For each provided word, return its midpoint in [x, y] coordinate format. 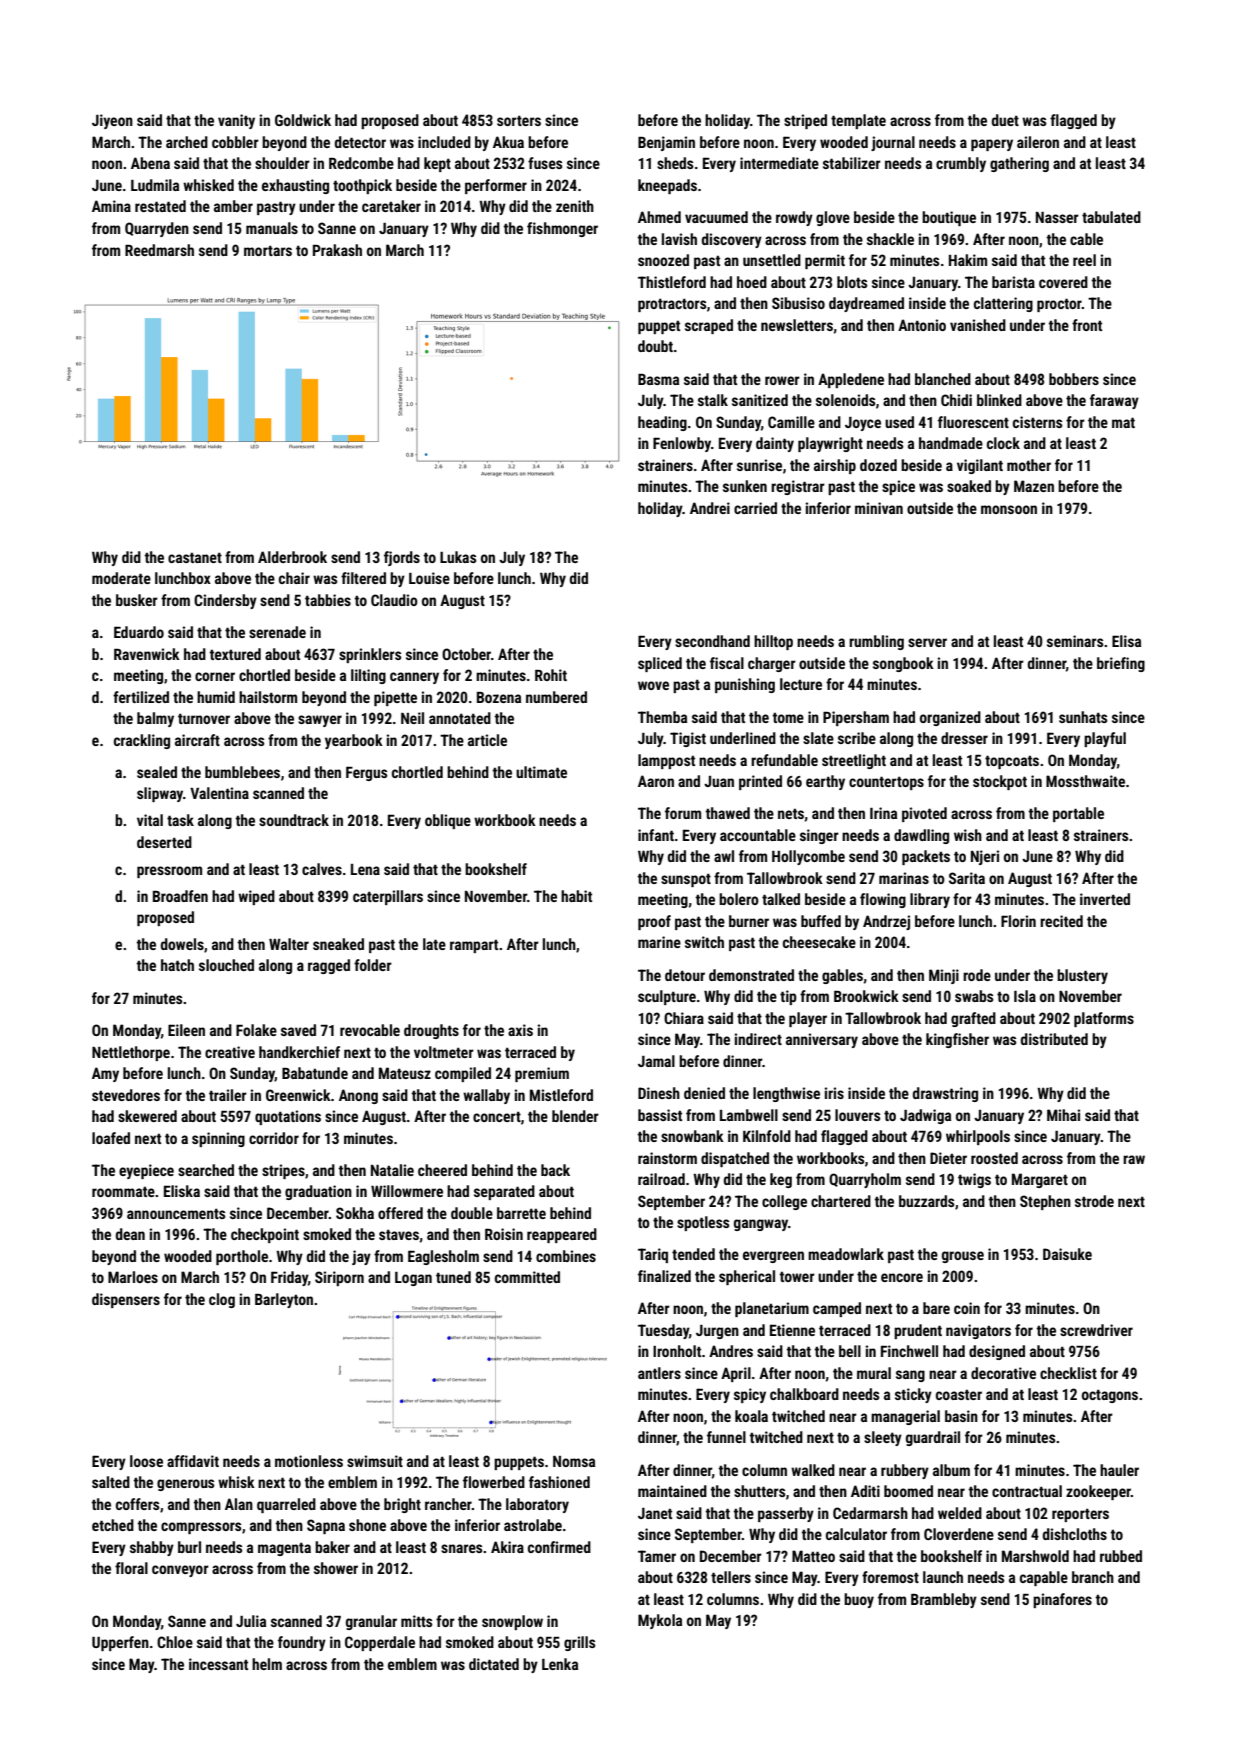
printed [760, 782]
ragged [329, 966]
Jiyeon [112, 121]
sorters [519, 120]
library [930, 900]
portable [1078, 814]
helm [267, 1664]
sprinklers [370, 655]
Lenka [560, 1664]
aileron [1038, 142]
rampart [474, 946]
